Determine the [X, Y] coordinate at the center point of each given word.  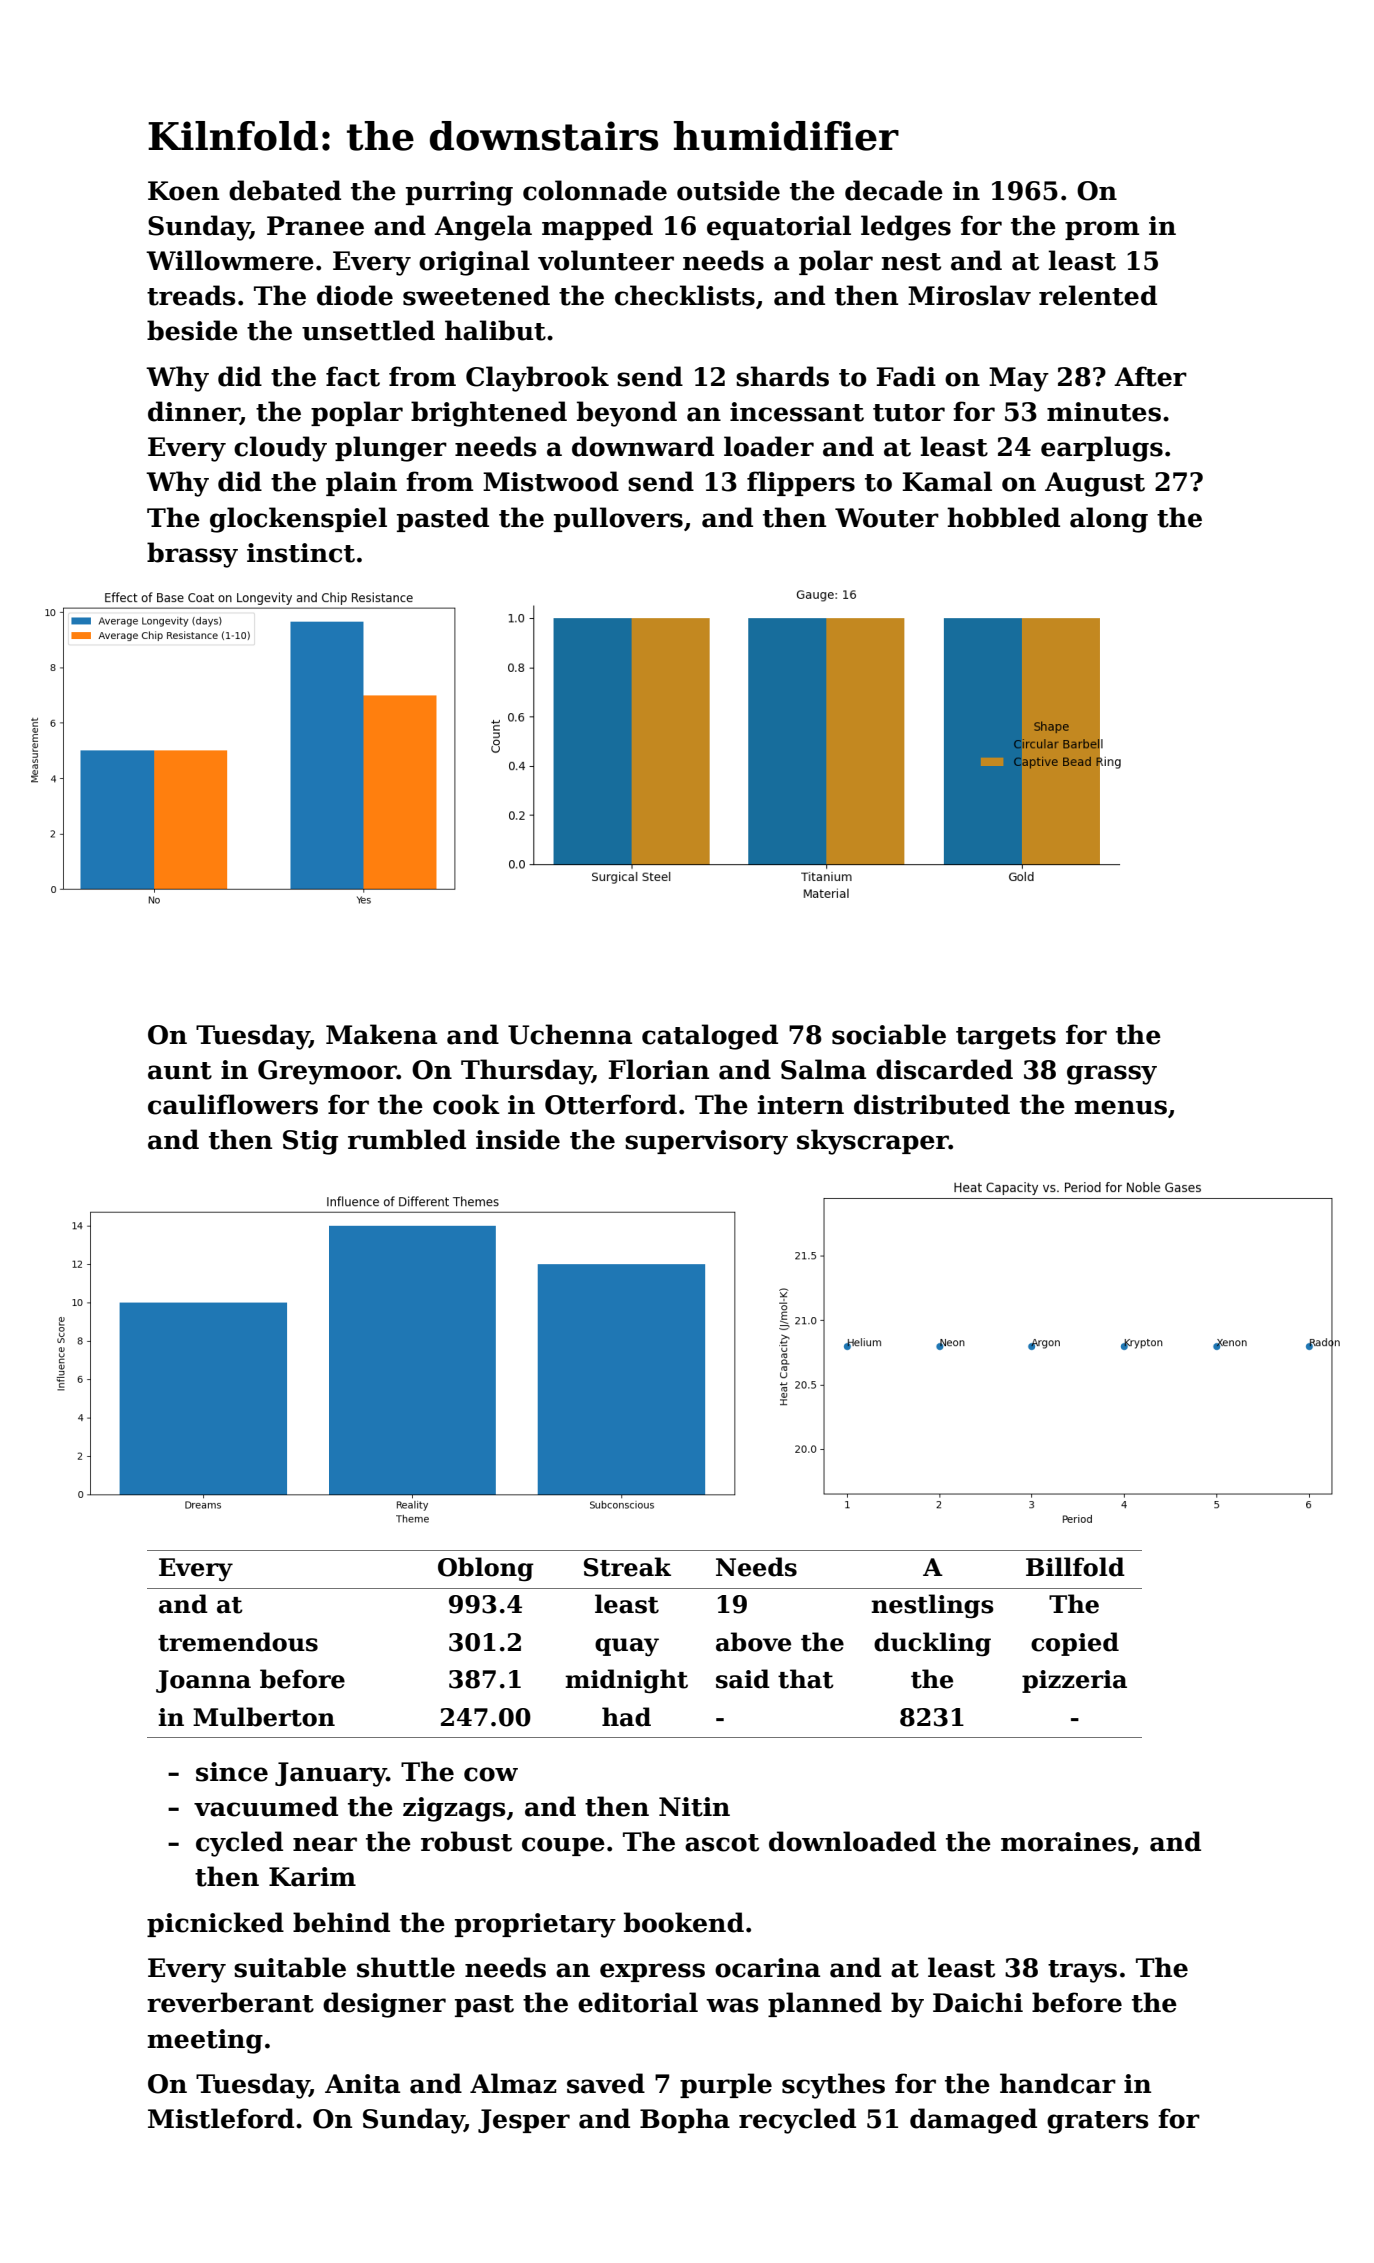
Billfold [1075, 1567]
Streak [627, 1567]
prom [1102, 230]
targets [1006, 1038]
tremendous [238, 1642]
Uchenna [570, 1034]
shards [782, 376]
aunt [180, 1071]
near [325, 1844]
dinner [194, 412]
